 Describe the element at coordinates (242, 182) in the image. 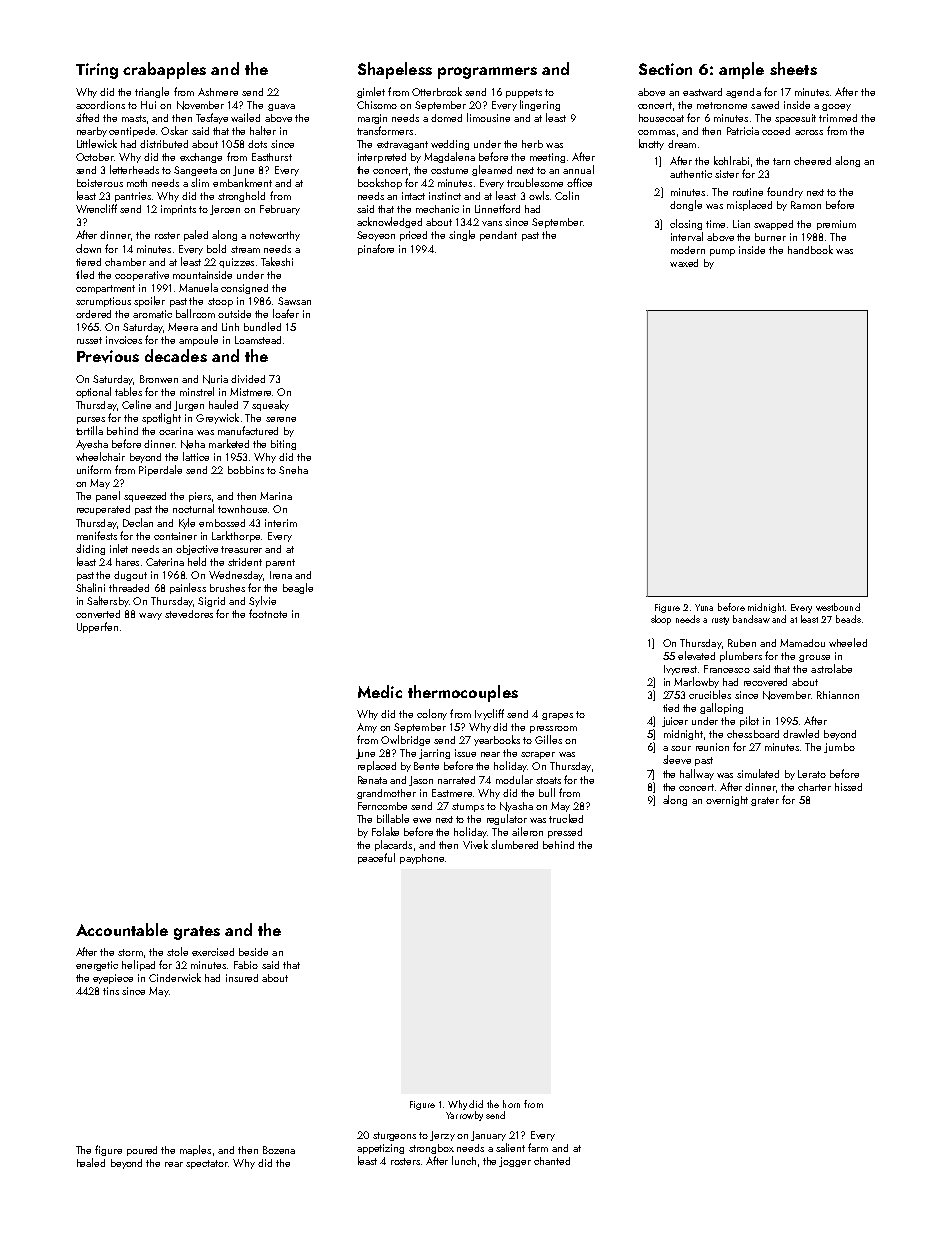

I see `embankment` at that location.
